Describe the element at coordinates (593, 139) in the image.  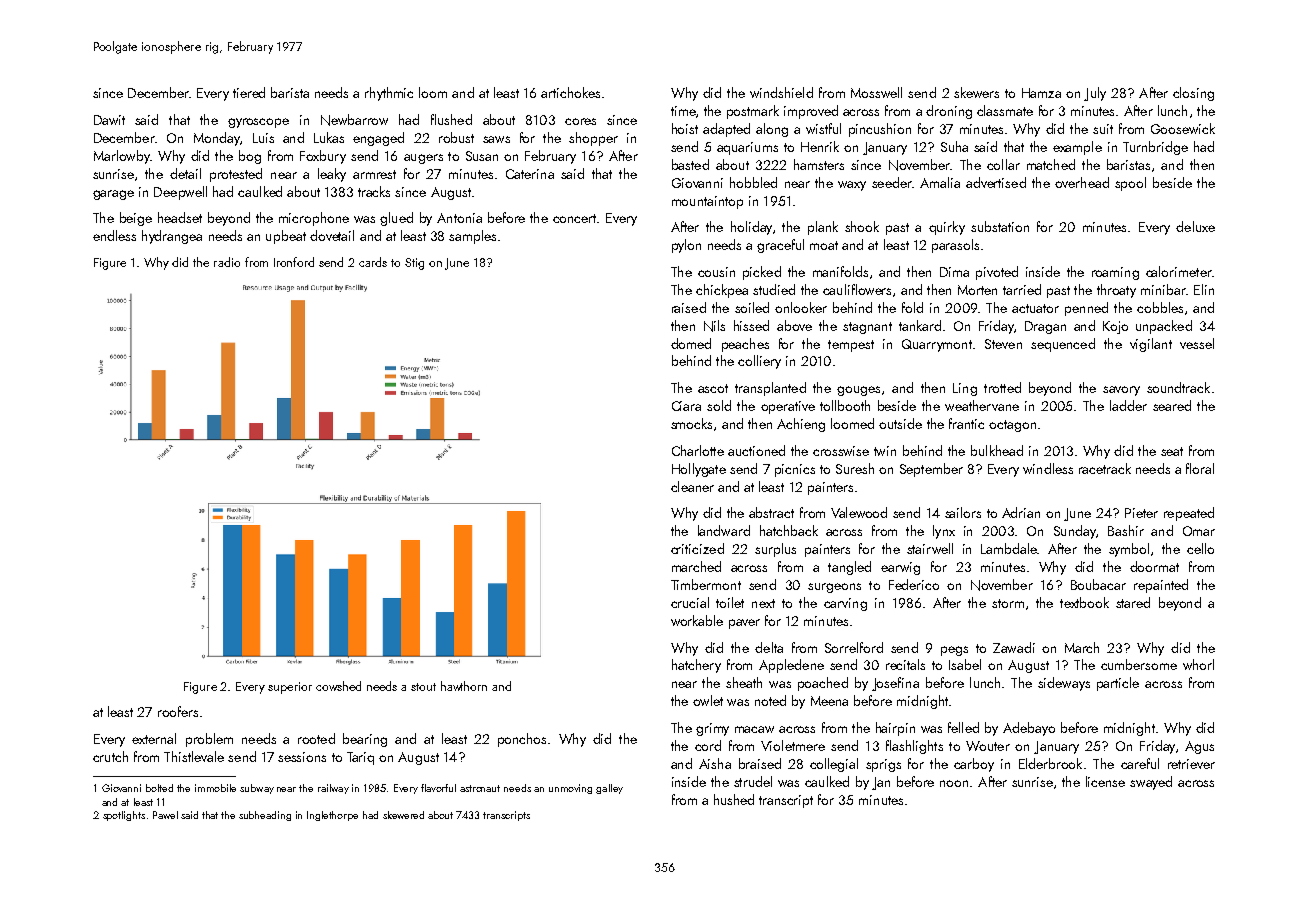
I see `shopper` at that location.
